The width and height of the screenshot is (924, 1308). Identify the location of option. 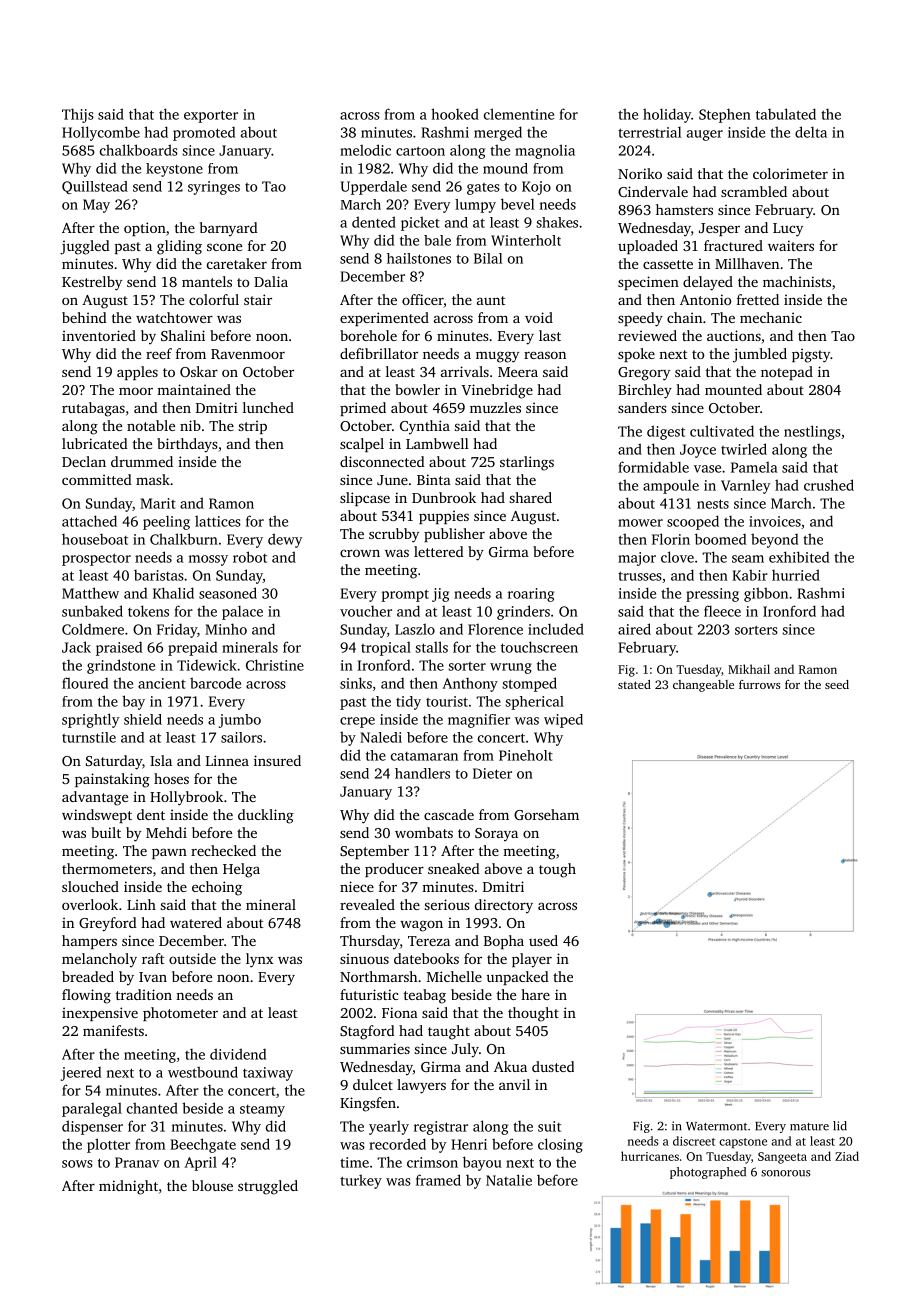
(145, 229).
